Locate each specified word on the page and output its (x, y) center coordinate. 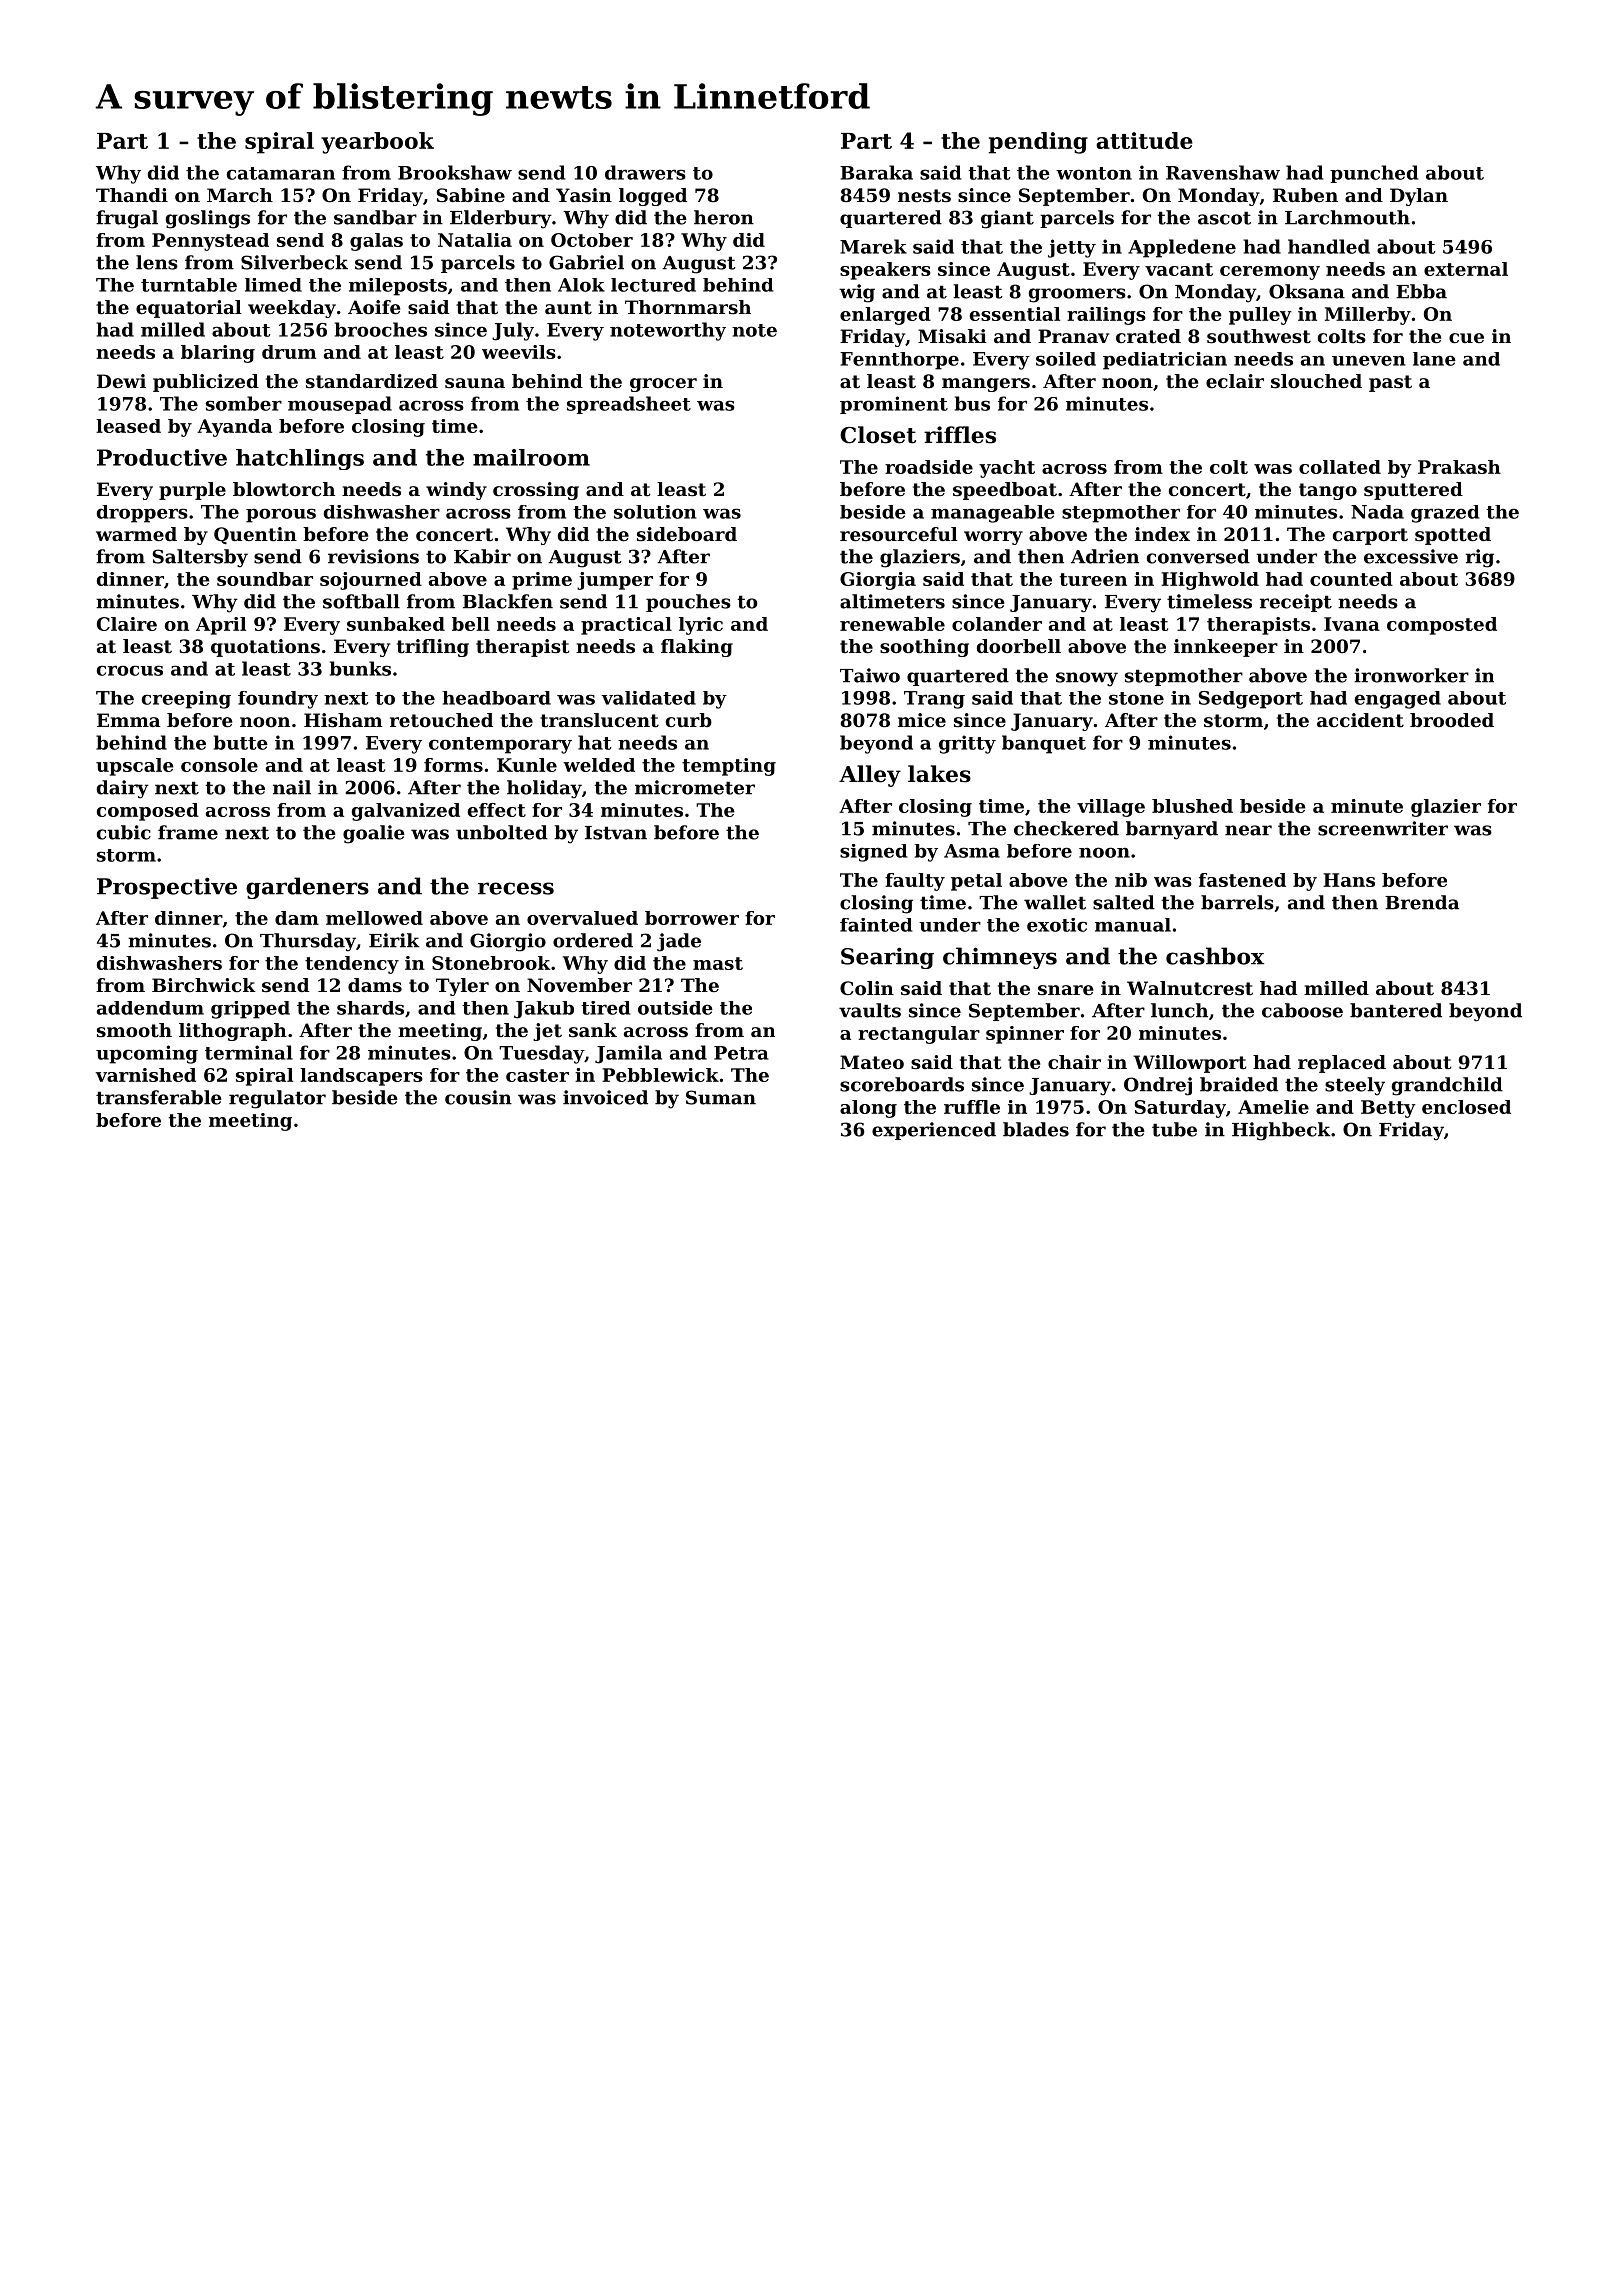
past (1390, 383)
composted (1442, 626)
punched (1374, 174)
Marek (873, 246)
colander (997, 624)
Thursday (308, 942)
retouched (441, 720)
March (240, 195)
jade (679, 942)
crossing (536, 491)
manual (1133, 925)
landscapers (361, 1077)
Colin (867, 988)
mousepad (340, 405)
